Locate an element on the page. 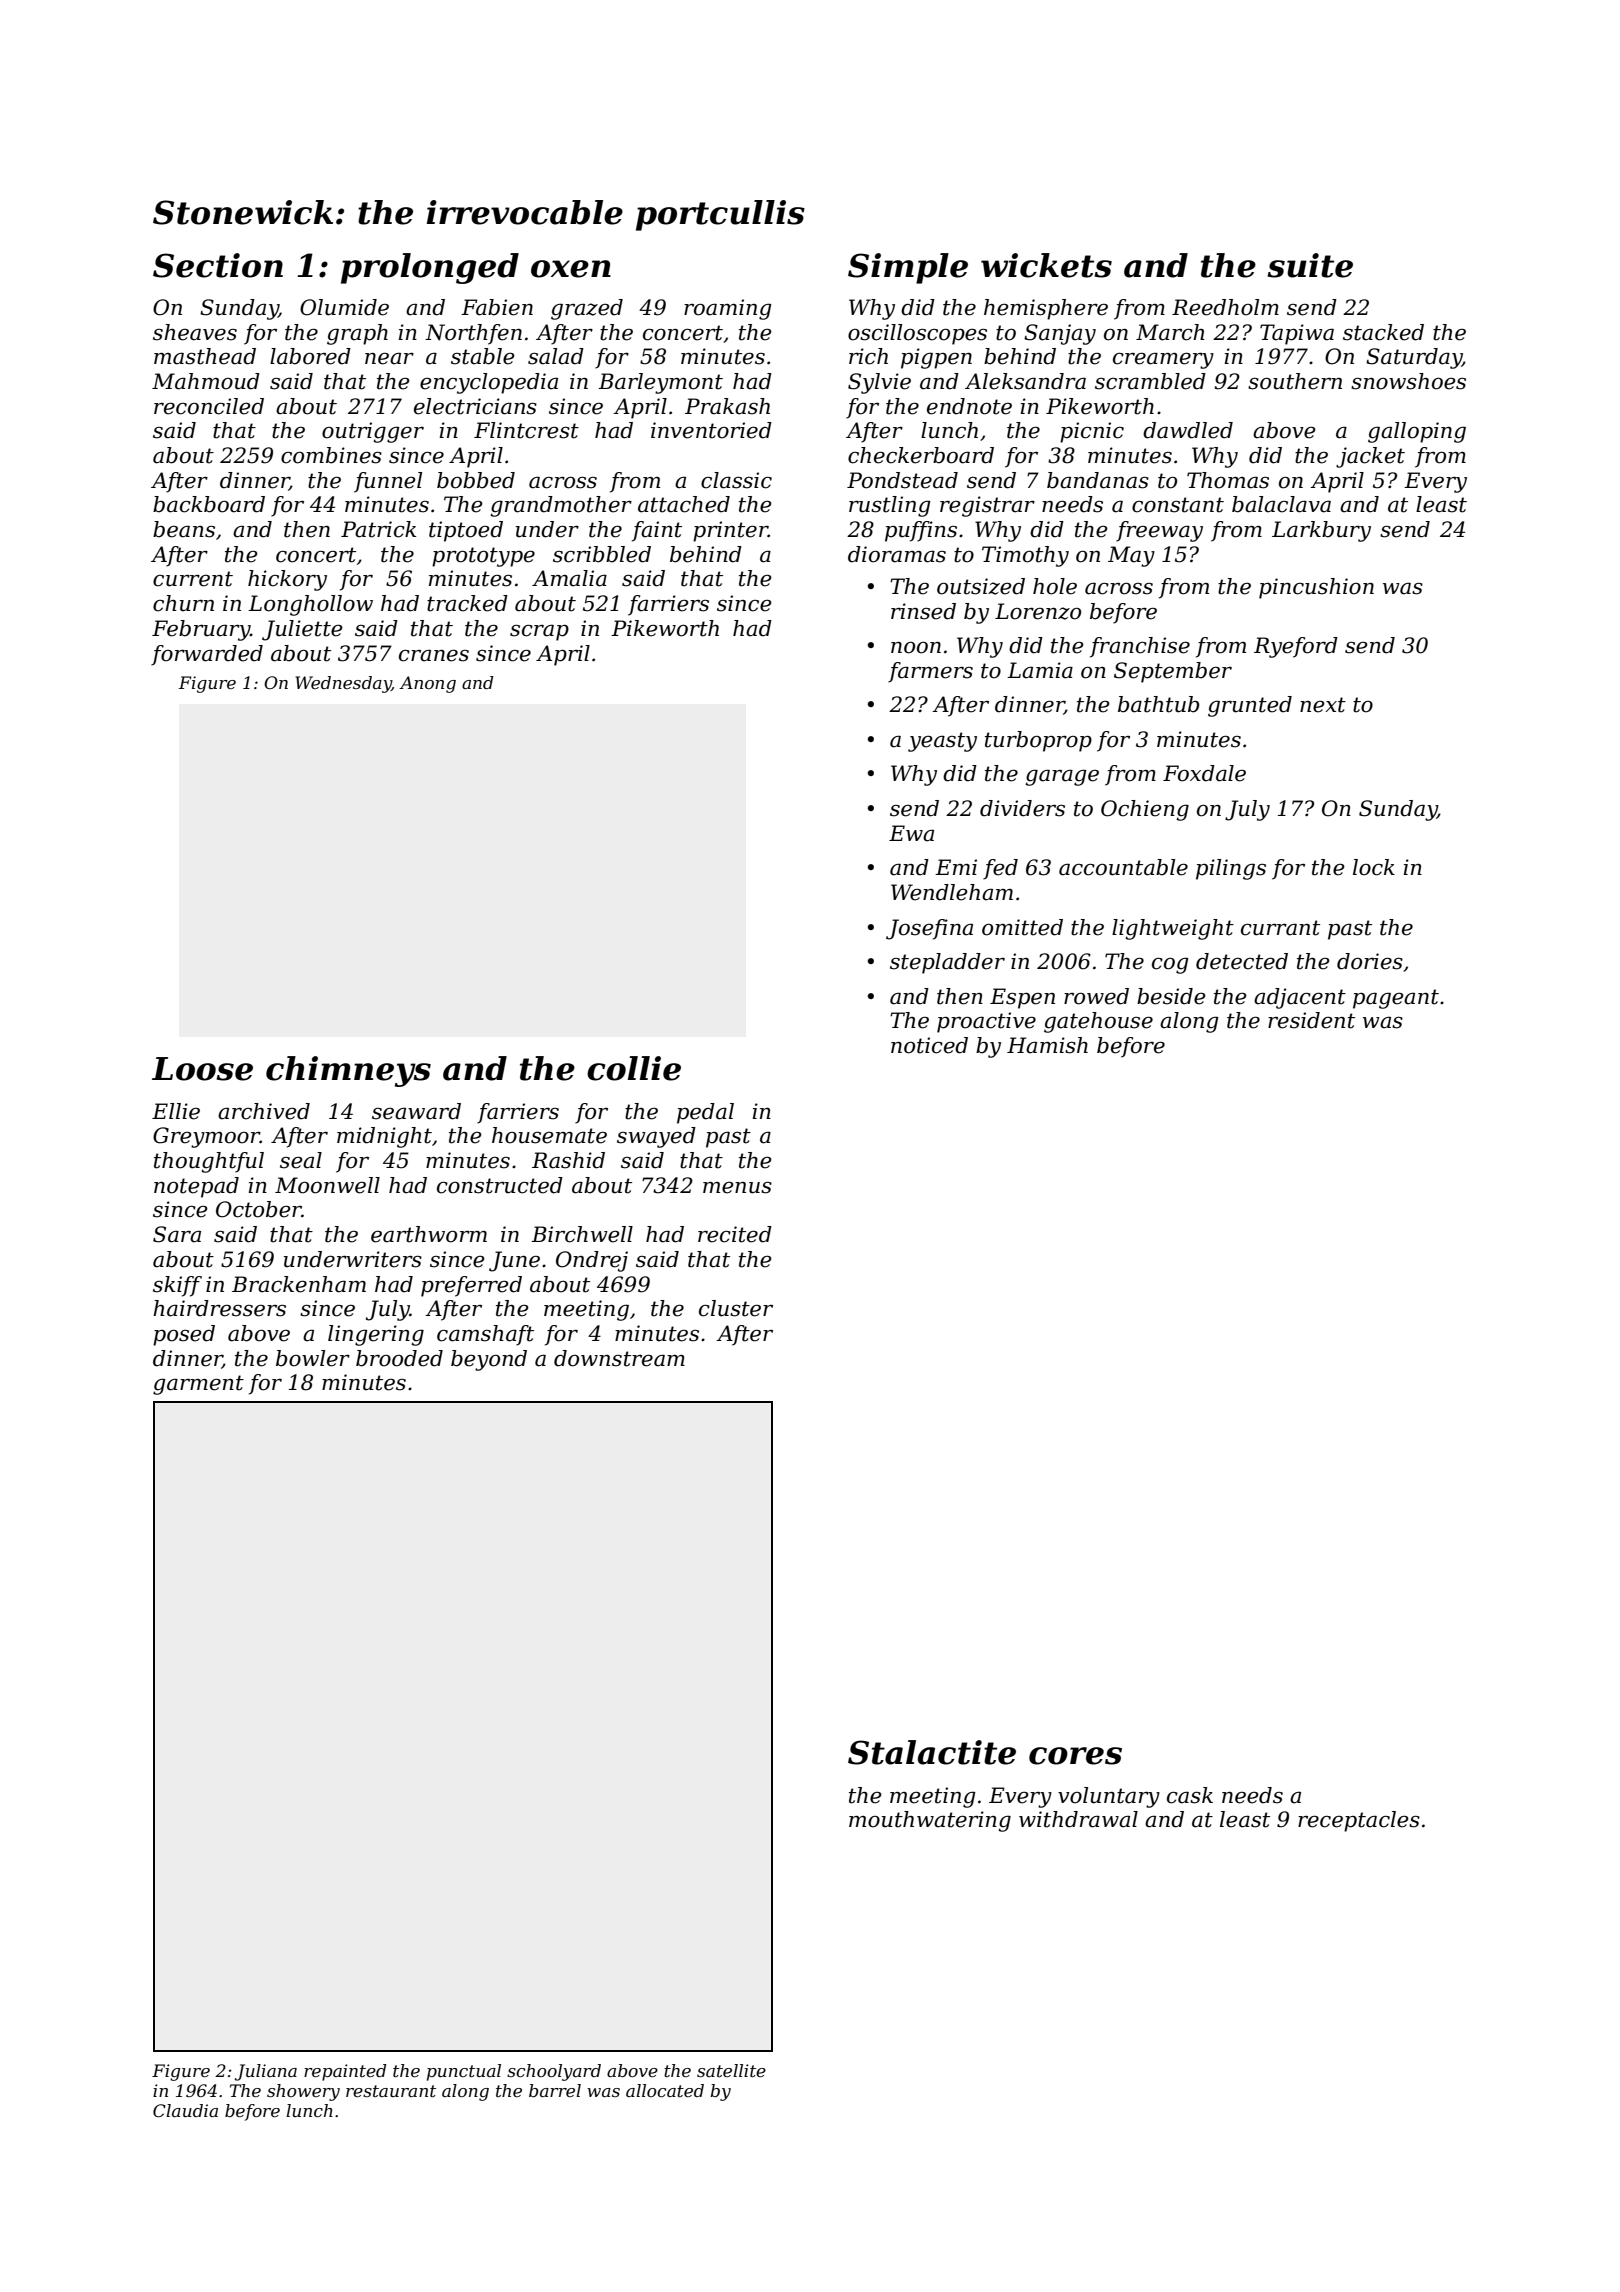  roaming is located at coordinates (728, 309).
